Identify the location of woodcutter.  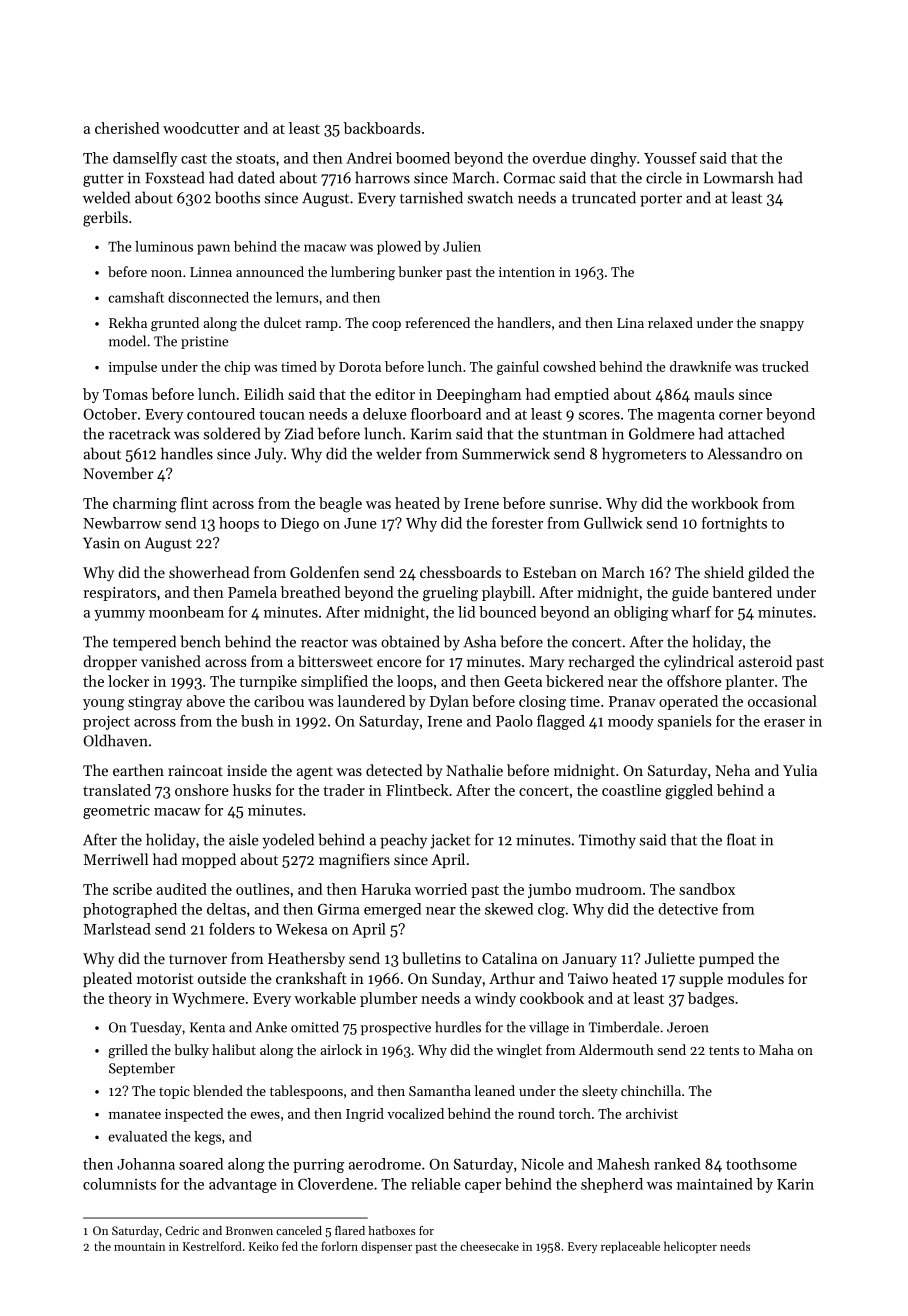
(201, 128).
